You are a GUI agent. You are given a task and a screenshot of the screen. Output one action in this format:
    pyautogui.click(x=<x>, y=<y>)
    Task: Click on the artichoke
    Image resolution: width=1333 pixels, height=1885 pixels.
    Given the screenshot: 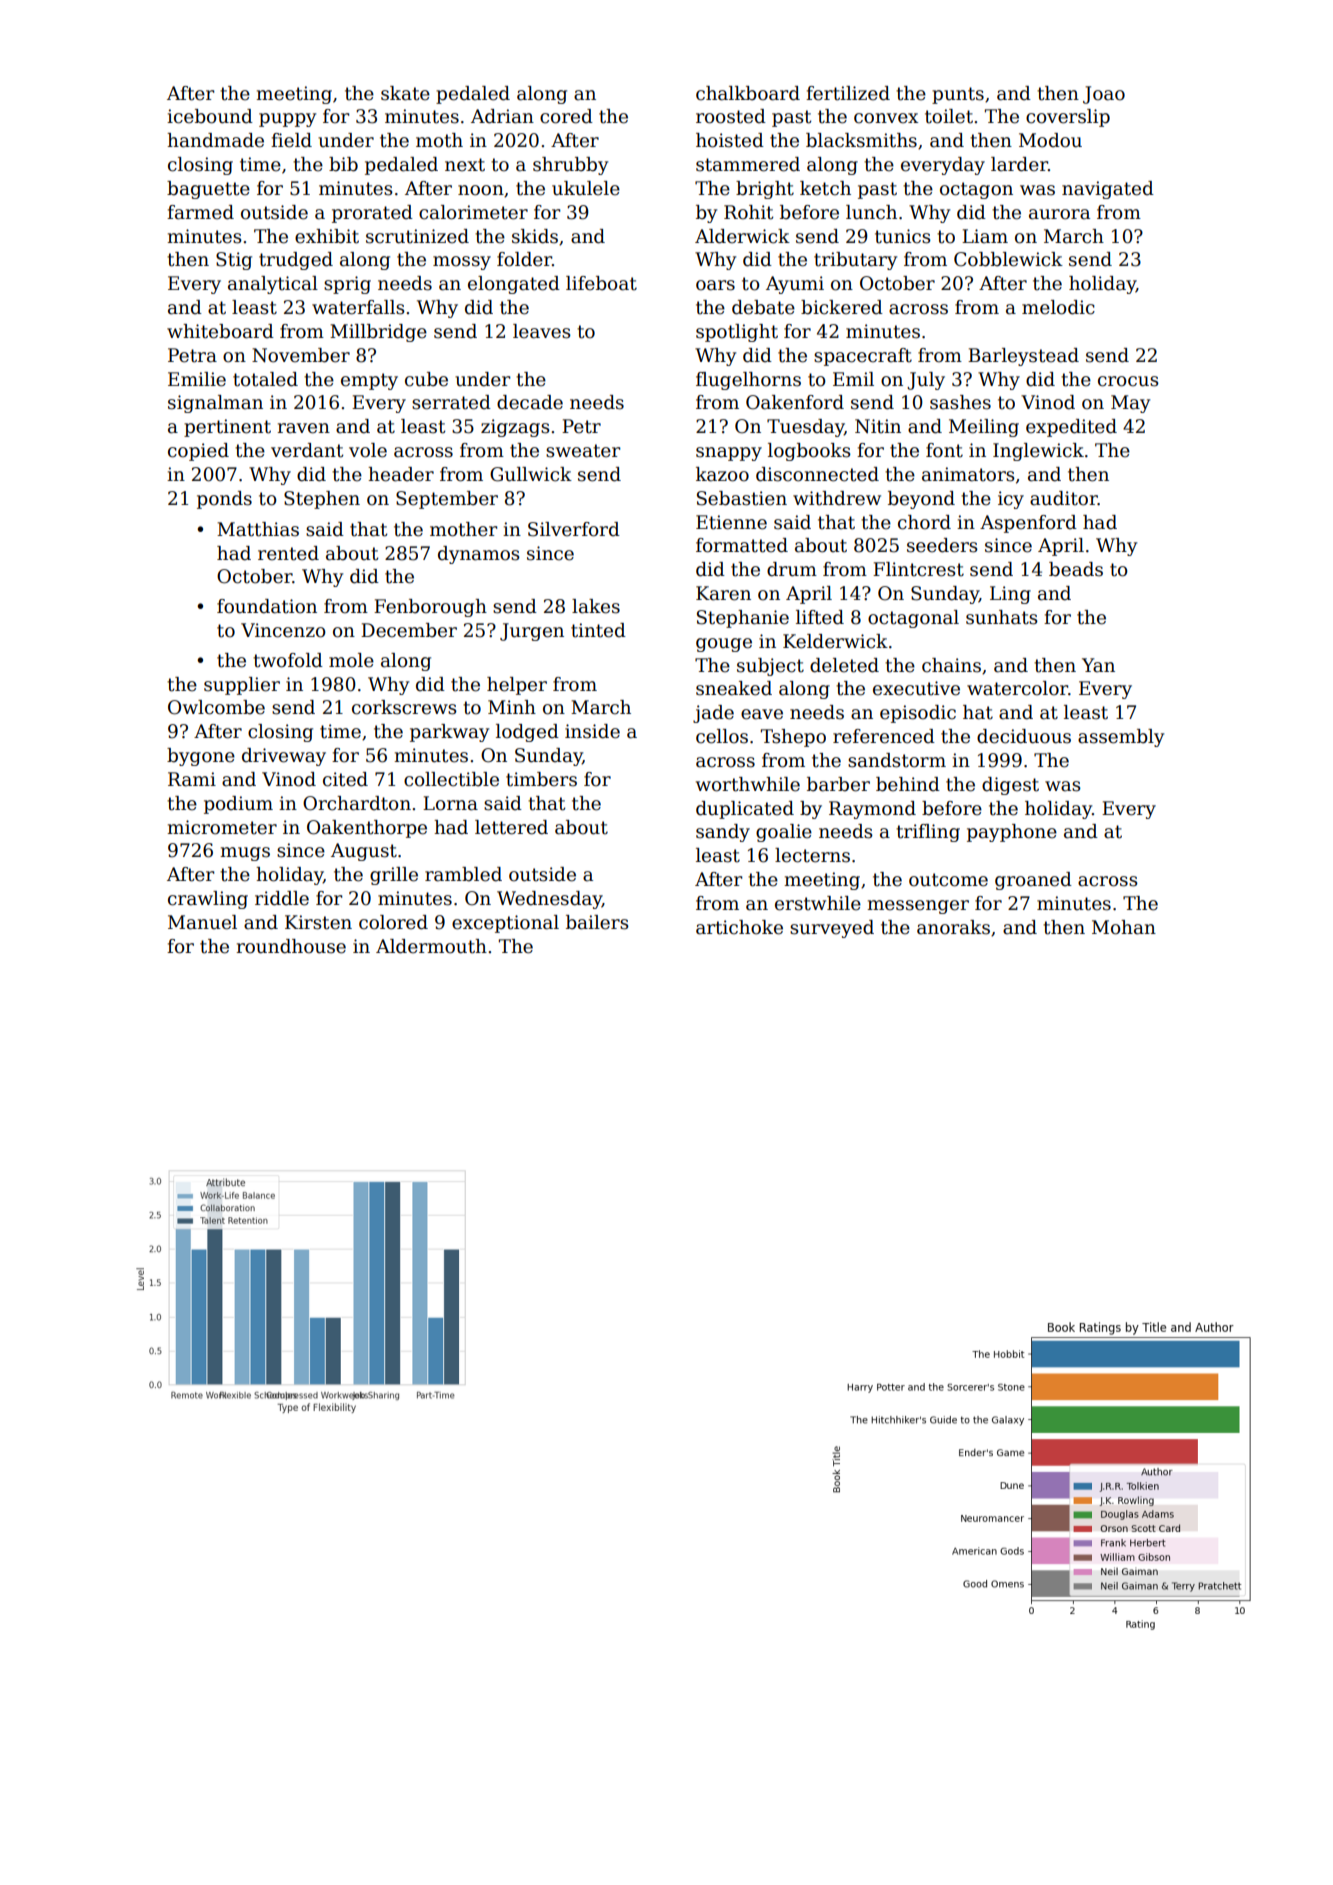 What is the action you would take?
    pyautogui.click(x=739, y=927)
